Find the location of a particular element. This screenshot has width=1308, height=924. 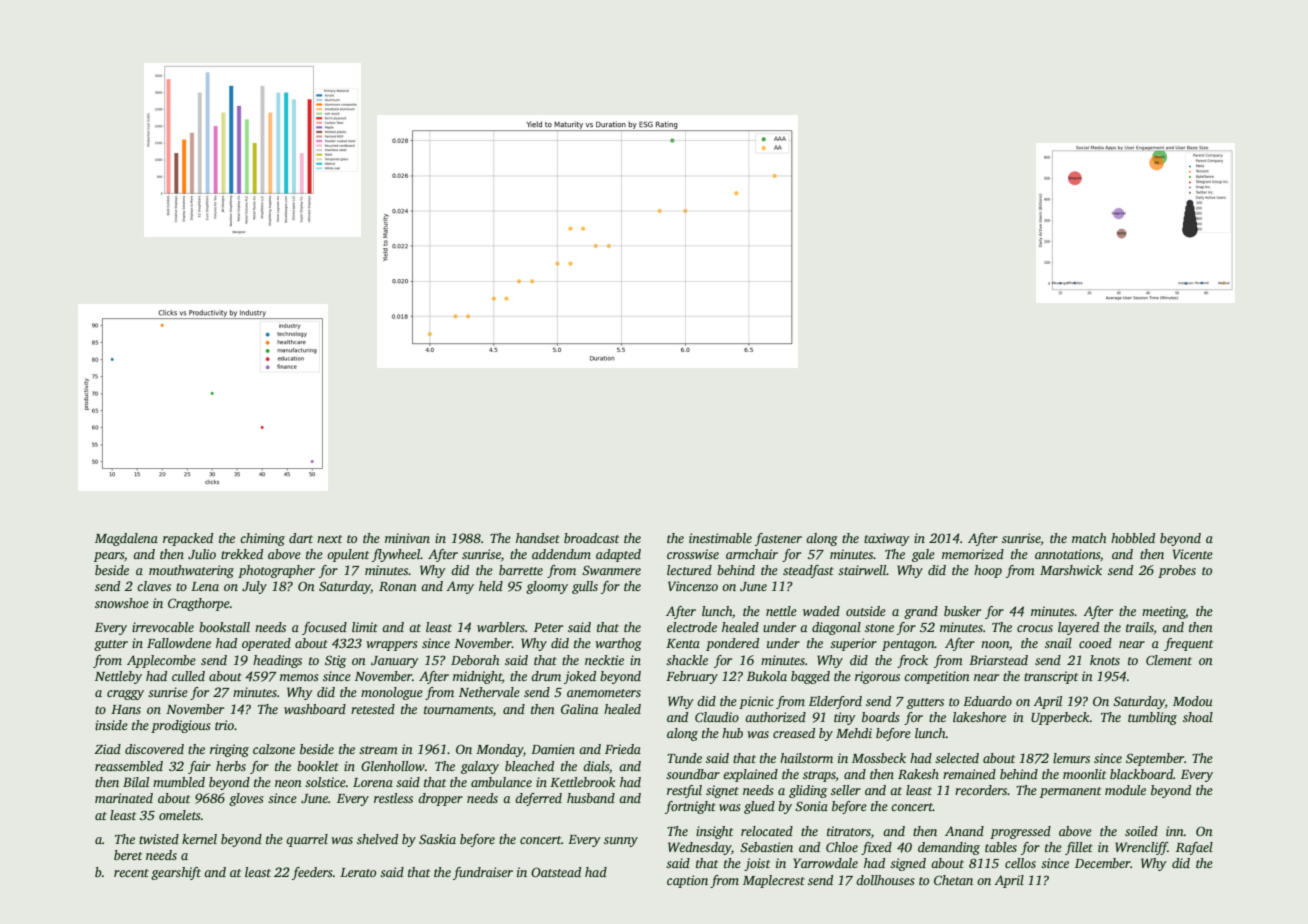

opulent is located at coordinates (348, 555).
